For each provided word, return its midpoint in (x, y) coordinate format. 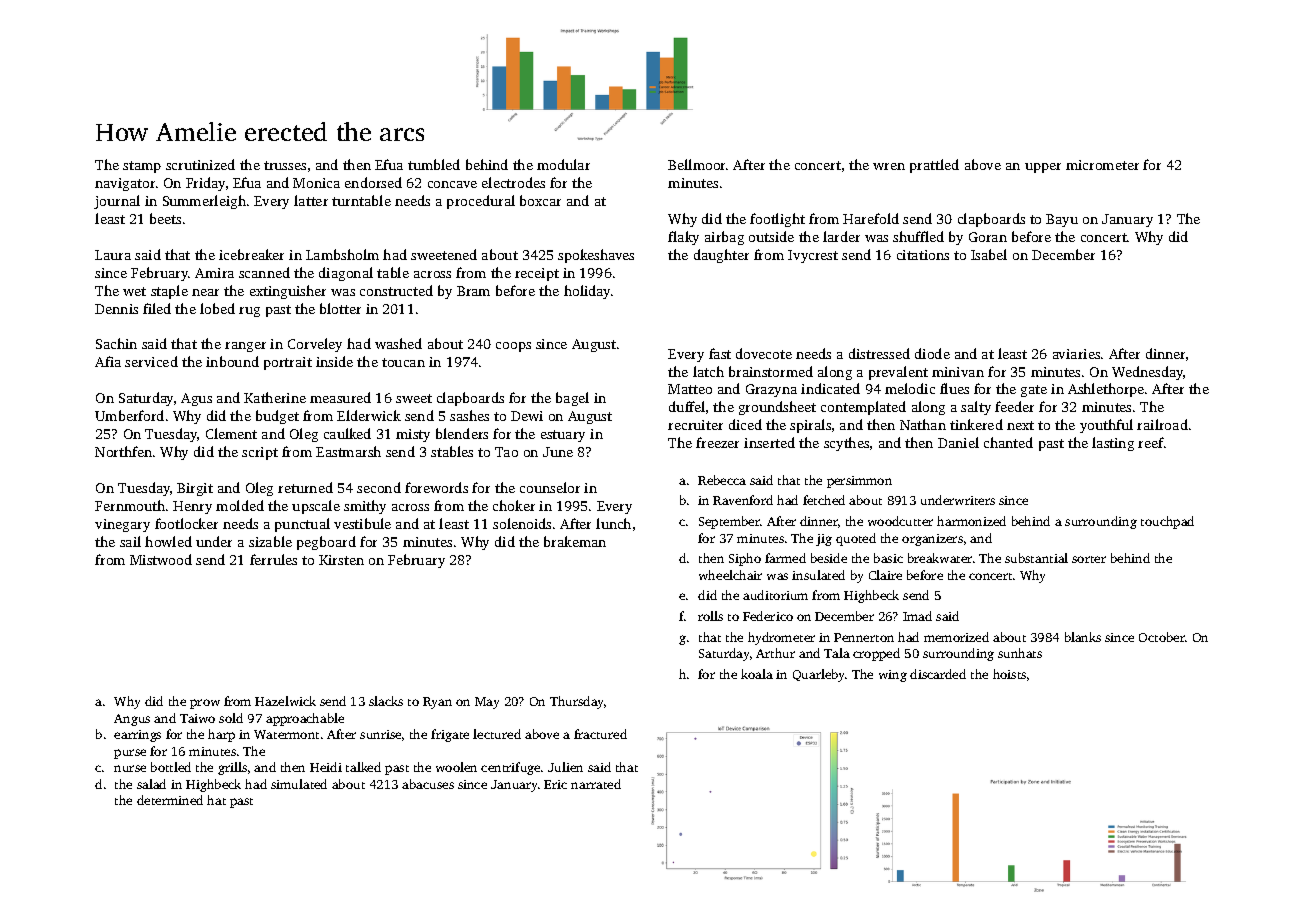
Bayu (1062, 220)
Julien (565, 767)
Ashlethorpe (1106, 390)
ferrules (273, 559)
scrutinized (200, 164)
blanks (1083, 637)
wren (889, 166)
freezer (717, 442)
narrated (596, 784)
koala (757, 674)
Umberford (129, 415)
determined (170, 800)
